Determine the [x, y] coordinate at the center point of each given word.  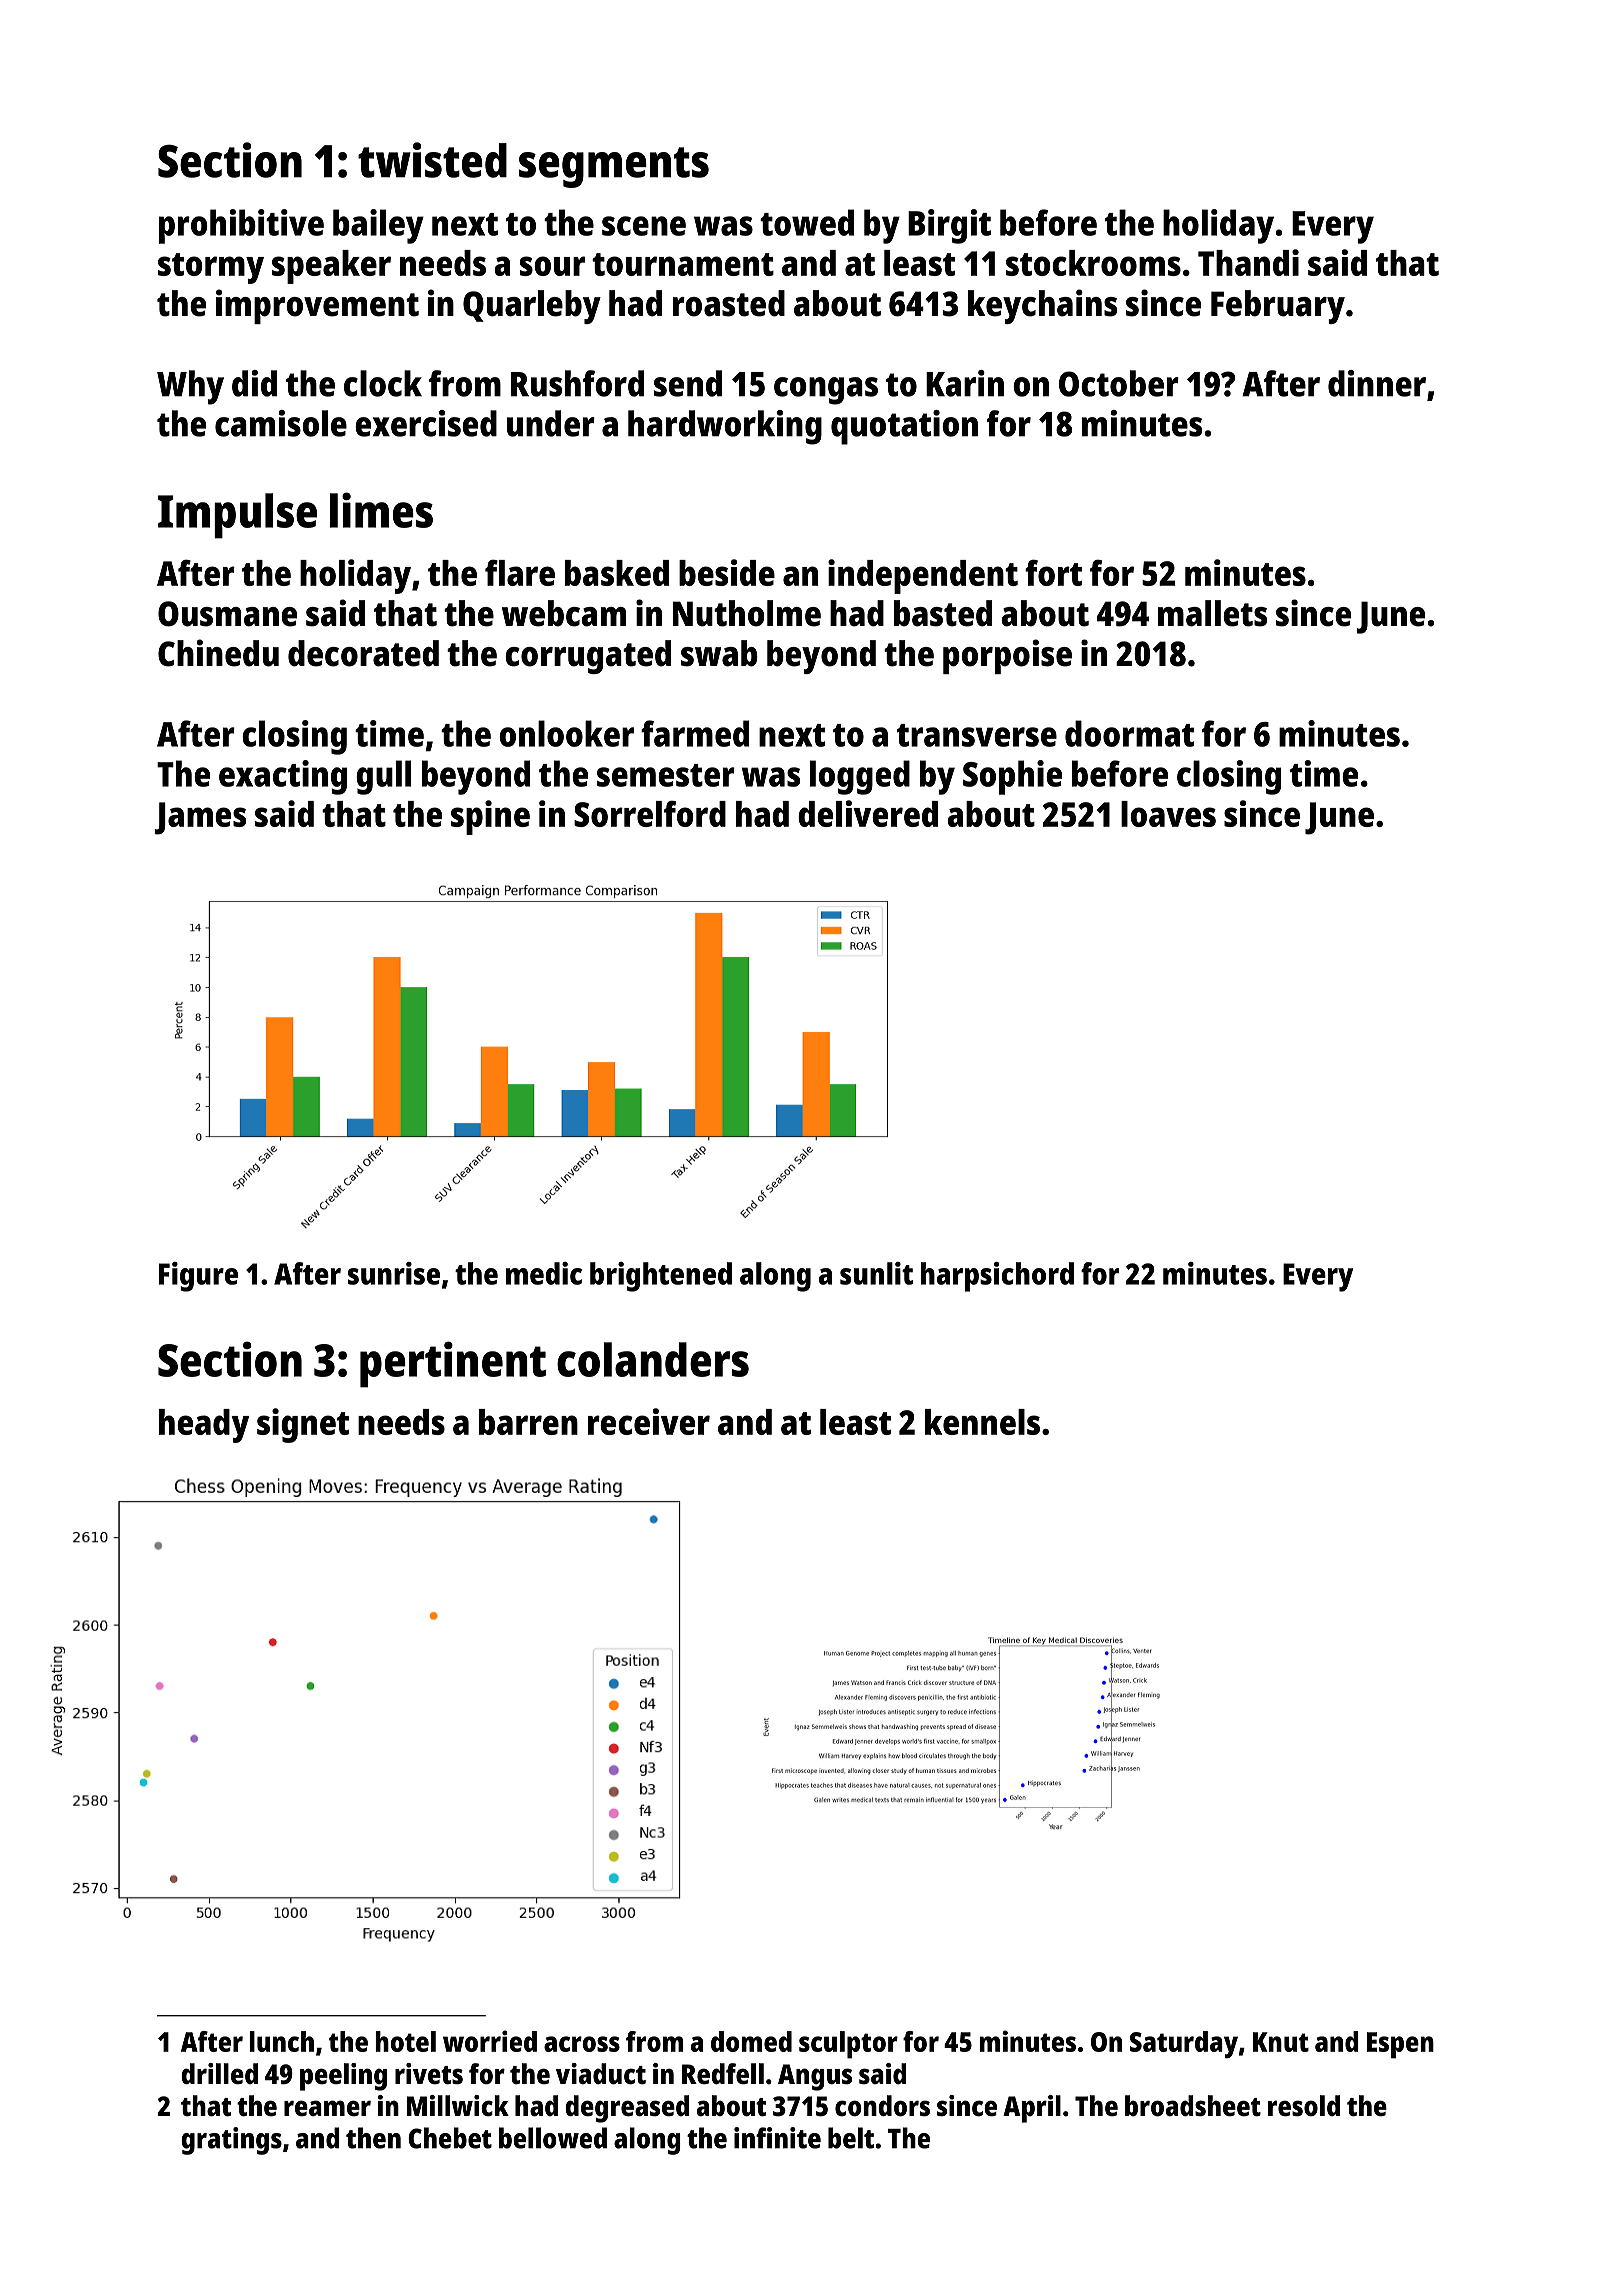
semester [666, 775]
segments [614, 167]
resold [1304, 2106]
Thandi [1248, 262]
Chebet [450, 2138]
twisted [432, 160]
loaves [1168, 814]
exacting [283, 777]
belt [851, 2138]
